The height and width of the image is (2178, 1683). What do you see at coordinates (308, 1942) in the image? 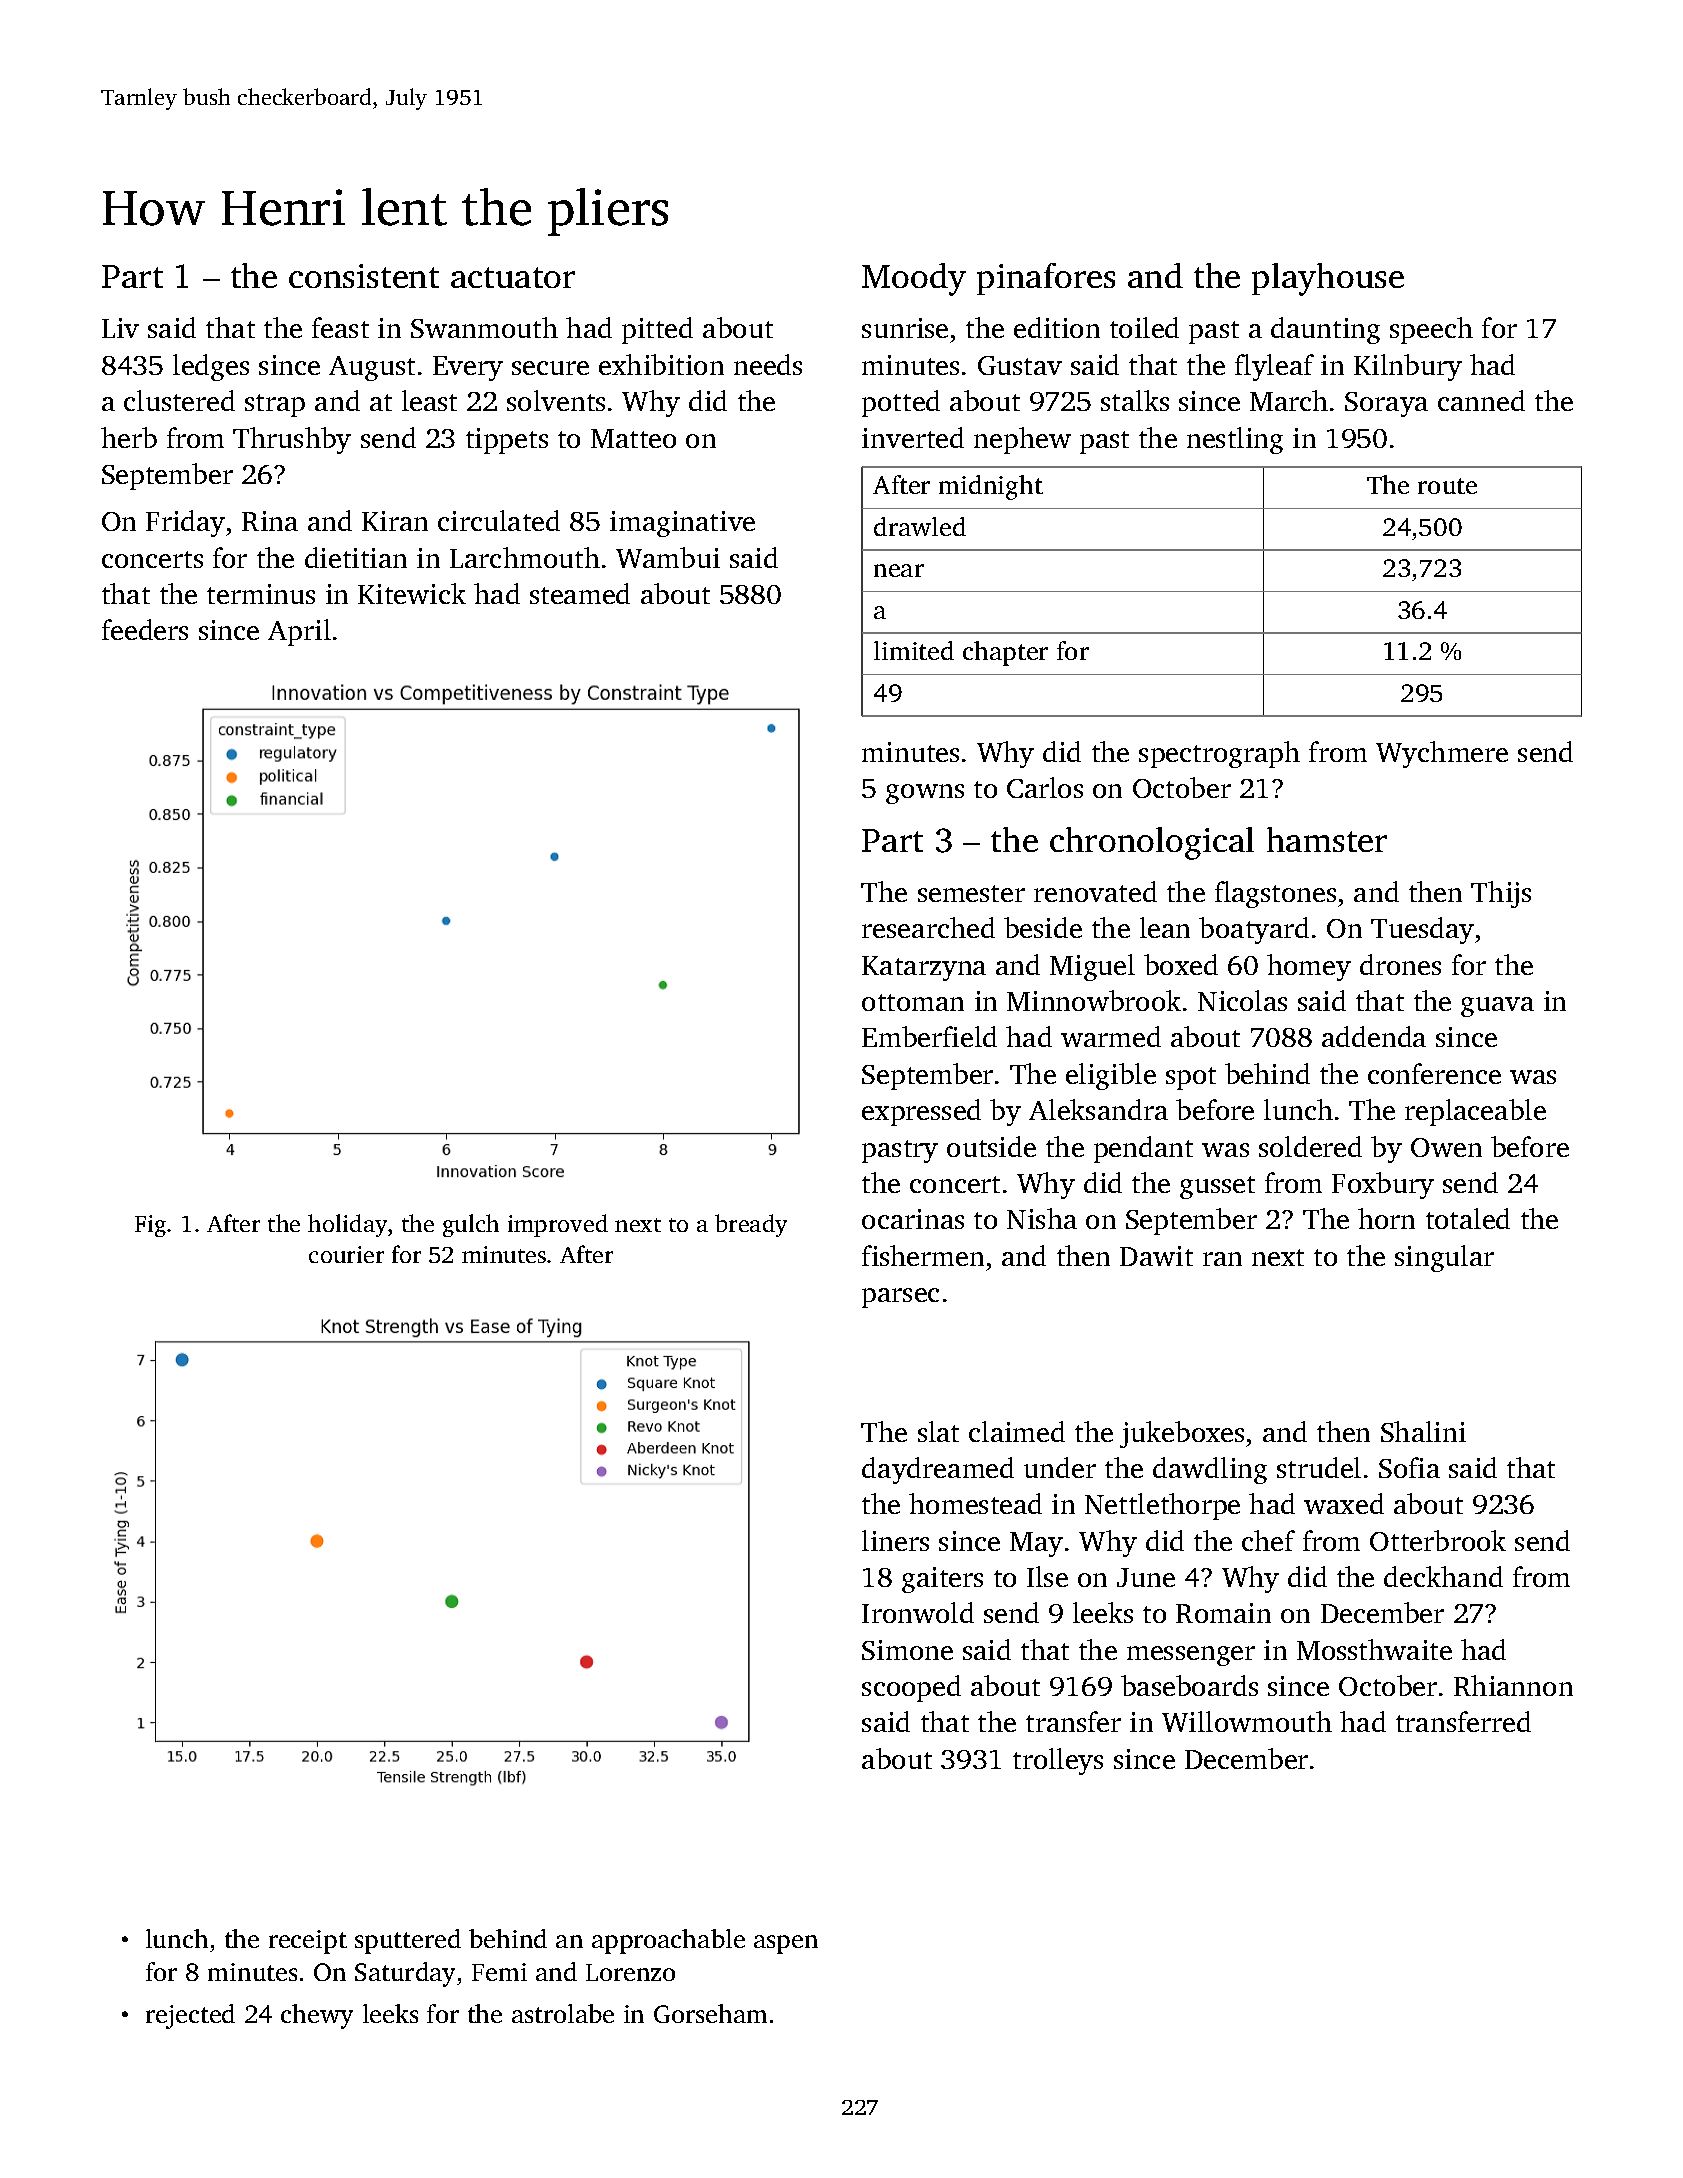
I see `receipt` at bounding box center [308, 1942].
